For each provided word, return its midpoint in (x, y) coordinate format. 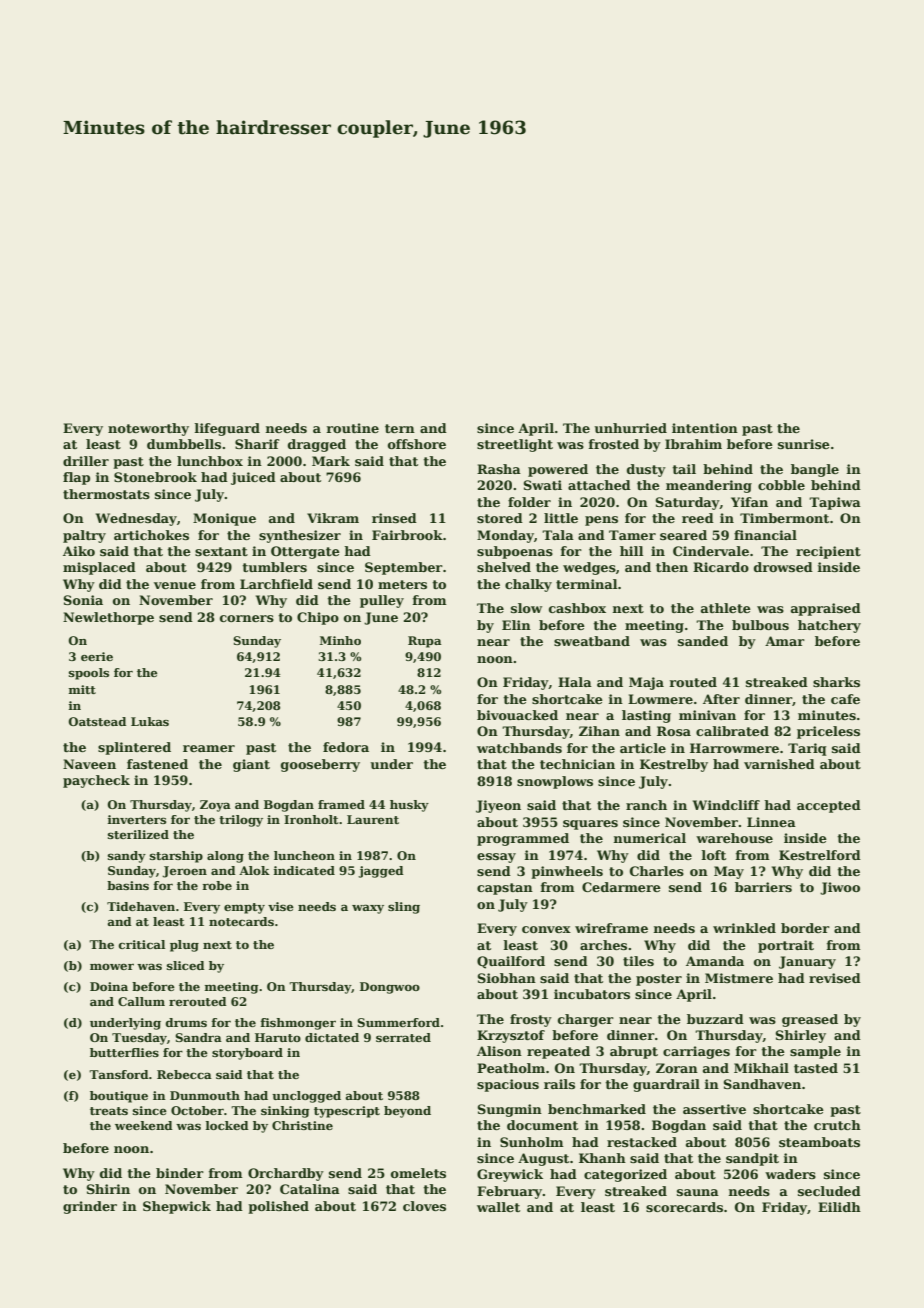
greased (810, 1020)
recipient (828, 552)
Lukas (150, 721)
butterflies (124, 1052)
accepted (829, 806)
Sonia (83, 600)
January (807, 962)
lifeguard (227, 429)
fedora (346, 747)
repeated (558, 1052)
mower (112, 966)
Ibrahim (693, 444)
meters (402, 584)
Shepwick (177, 1207)
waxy (368, 909)
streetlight (515, 445)
